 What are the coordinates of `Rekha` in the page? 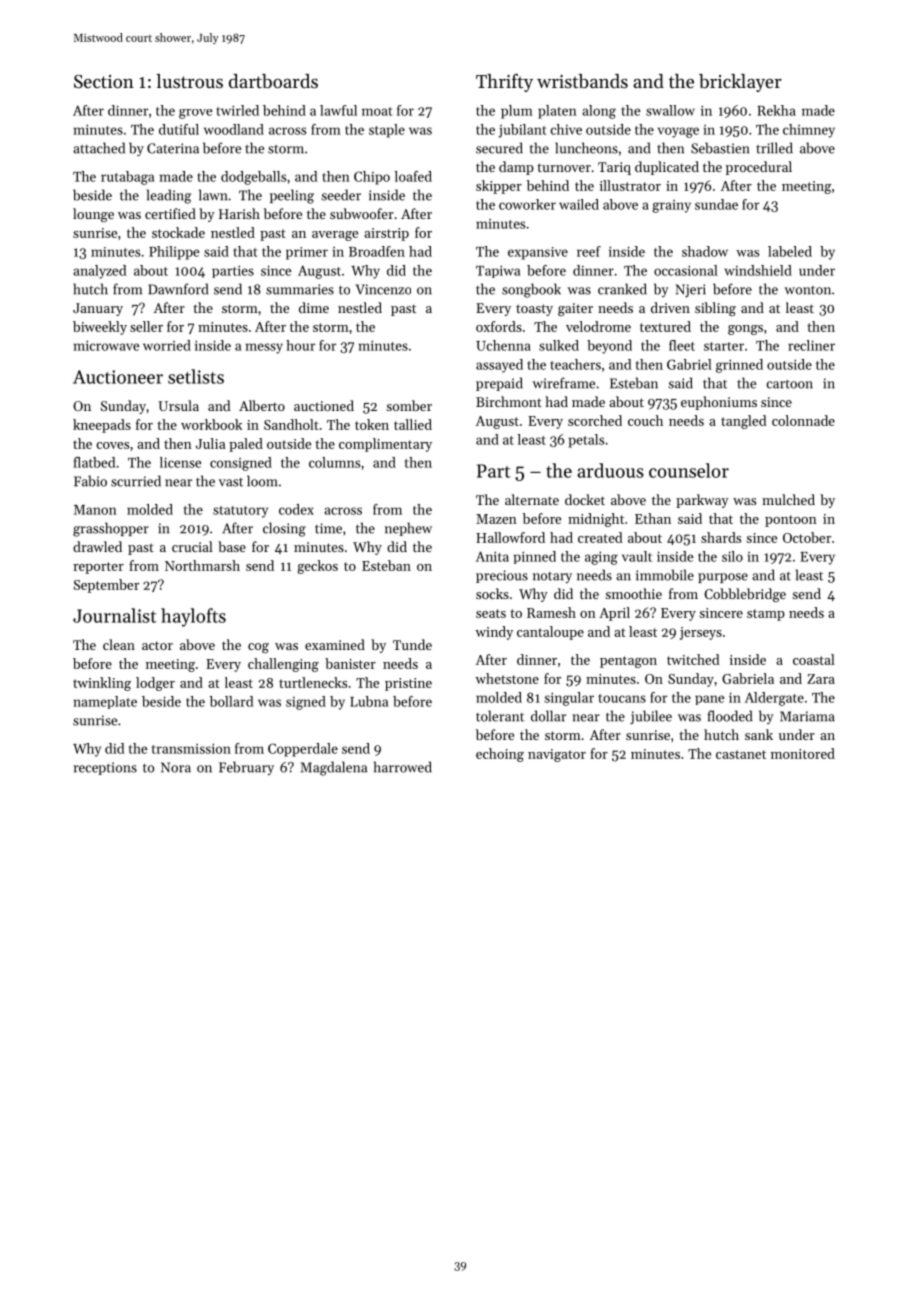 It's located at (776, 110).
